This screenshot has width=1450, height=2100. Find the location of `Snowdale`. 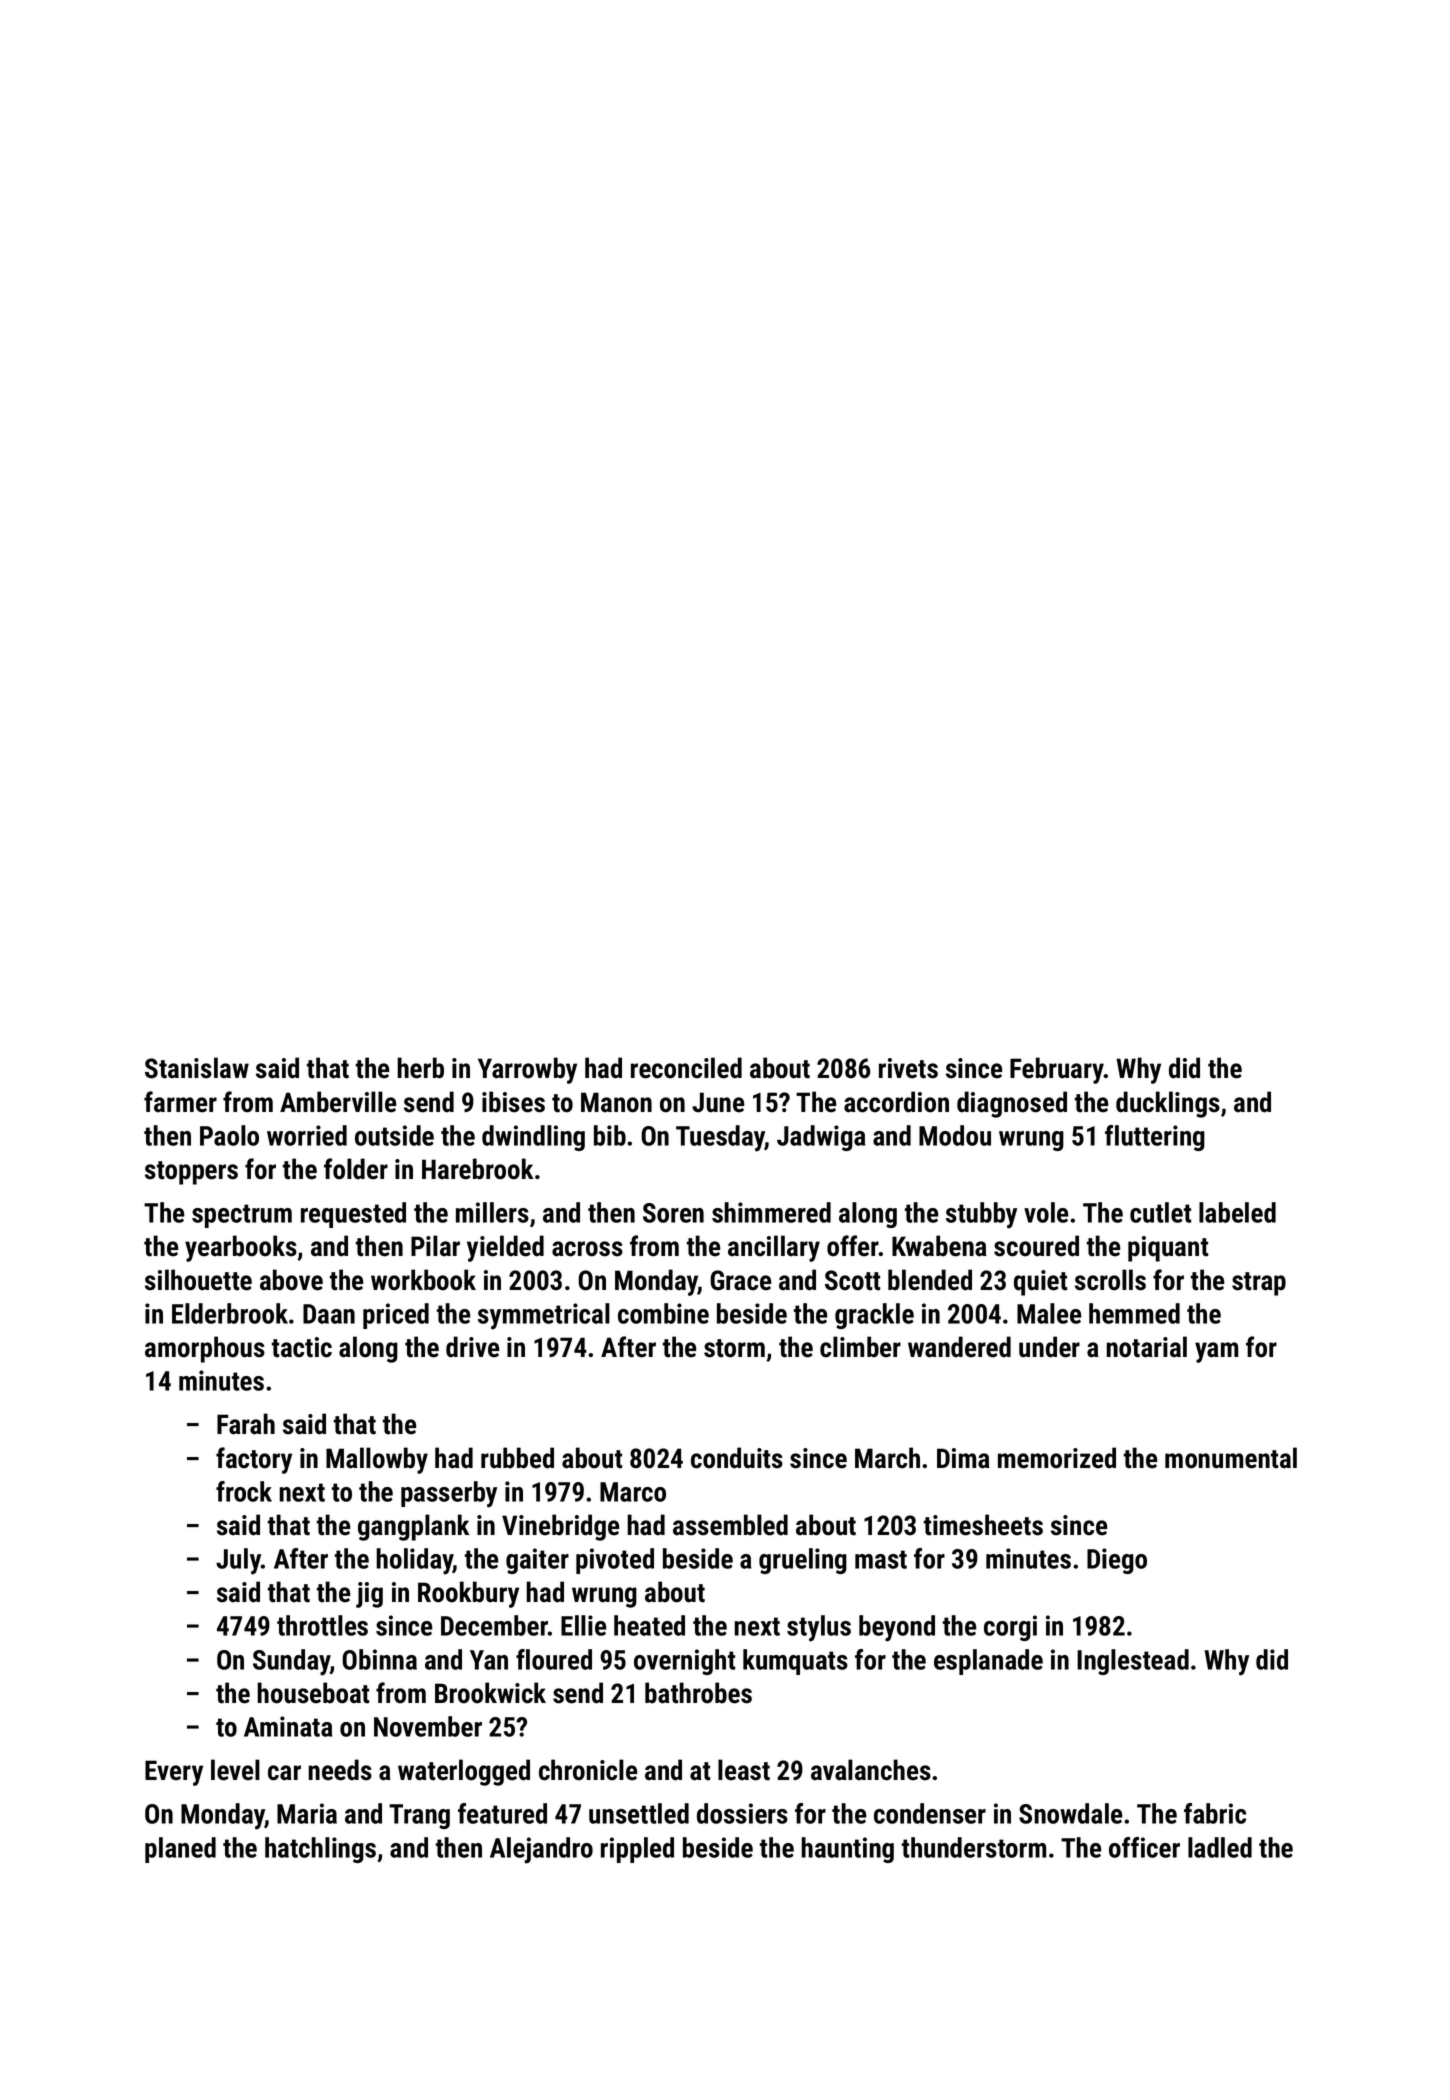

Snowdale is located at coordinates (1070, 1813).
